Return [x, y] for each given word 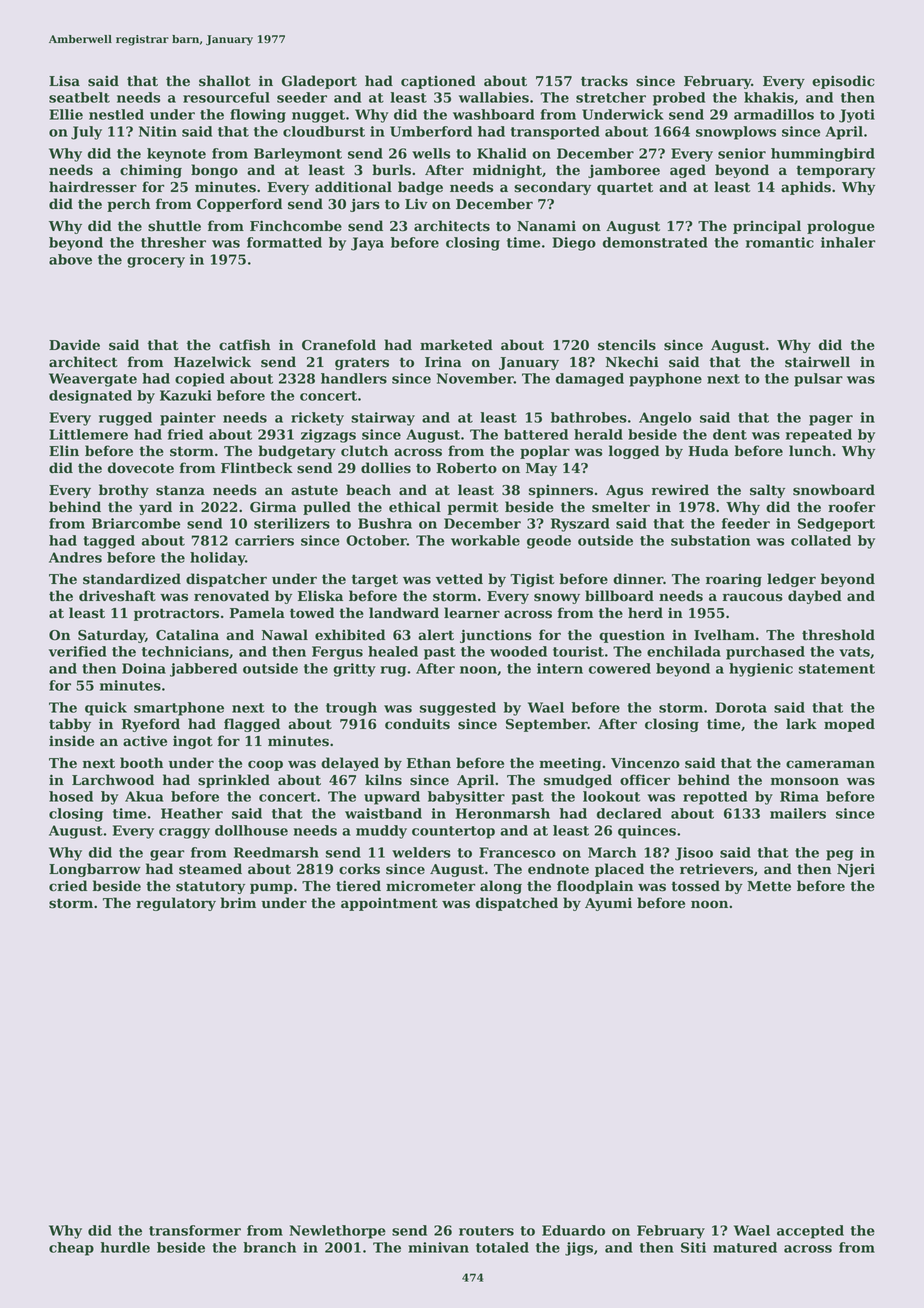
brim [238, 902]
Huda [708, 450]
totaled [502, 1247]
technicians [185, 651]
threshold [838, 635]
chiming [151, 171]
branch [269, 1247]
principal [767, 227]
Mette [769, 886]
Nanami [546, 225]
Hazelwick [212, 362]
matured [745, 1247]
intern [560, 668]
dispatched [517, 904]
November [475, 378]
